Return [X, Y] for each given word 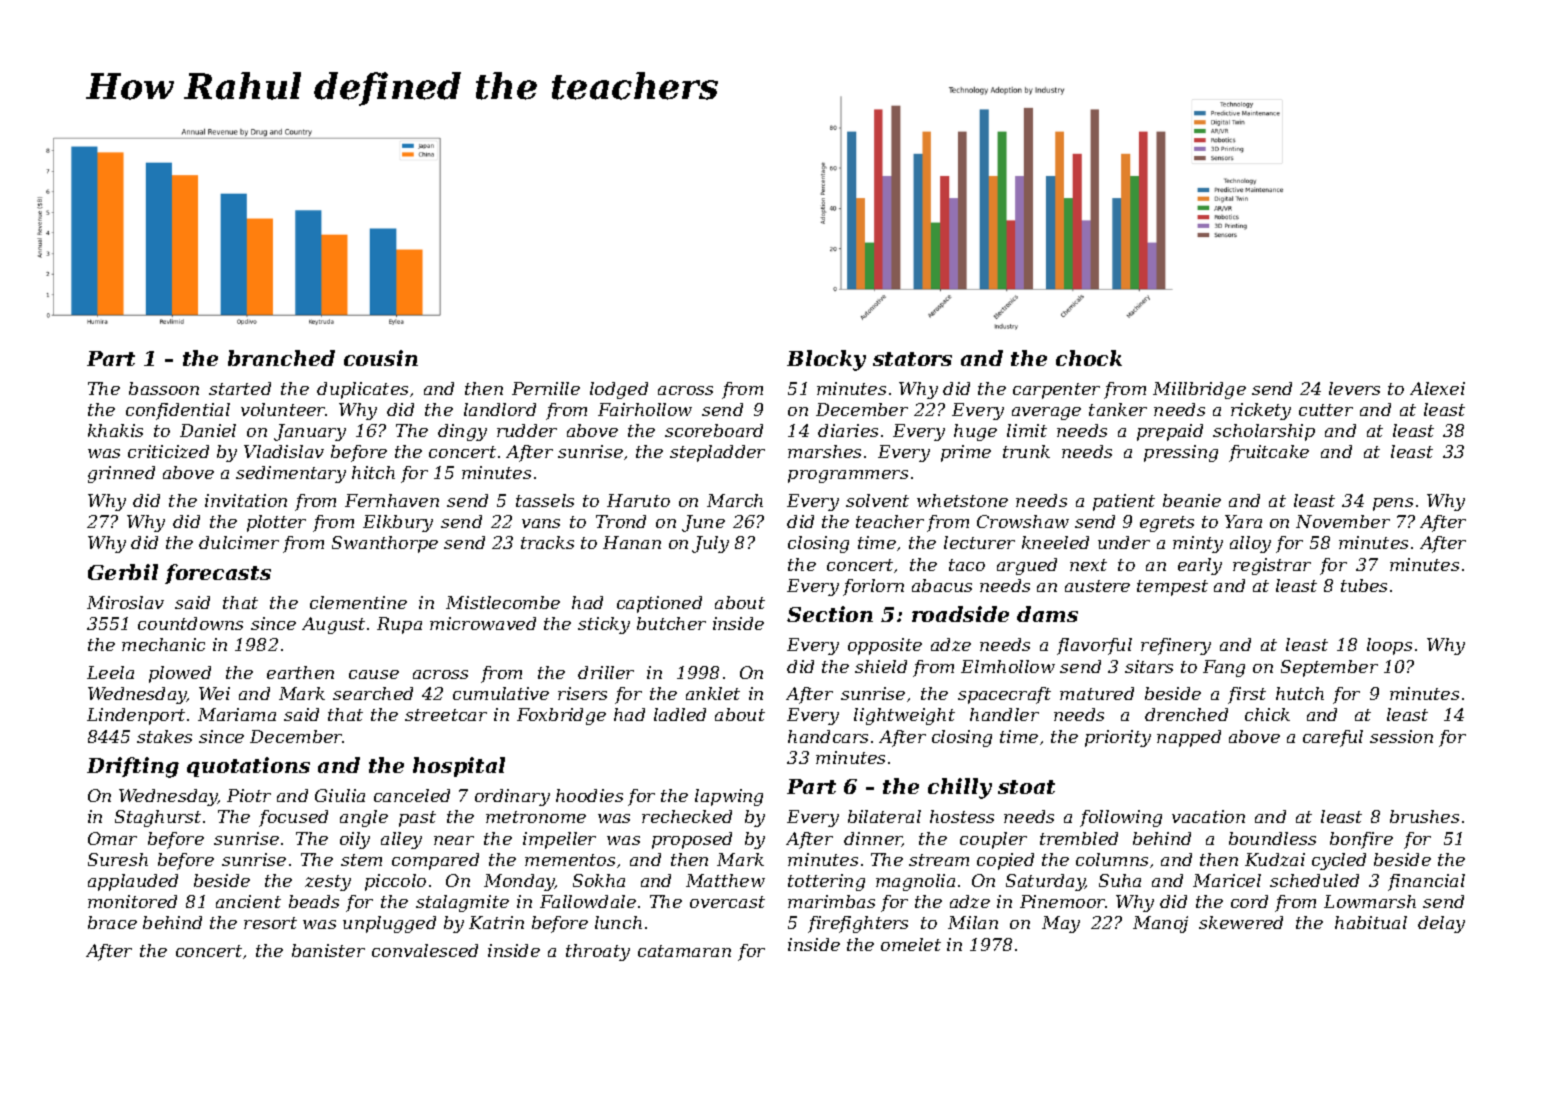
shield [881, 666]
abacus [942, 585]
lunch [618, 922]
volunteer [283, 409]
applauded [133, 882]
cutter [1326, 410]
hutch [1300, 693]
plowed [180, 674]
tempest [1172, 588]
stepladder [717, 453]
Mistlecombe [503, 602]
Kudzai [1275, 859]
